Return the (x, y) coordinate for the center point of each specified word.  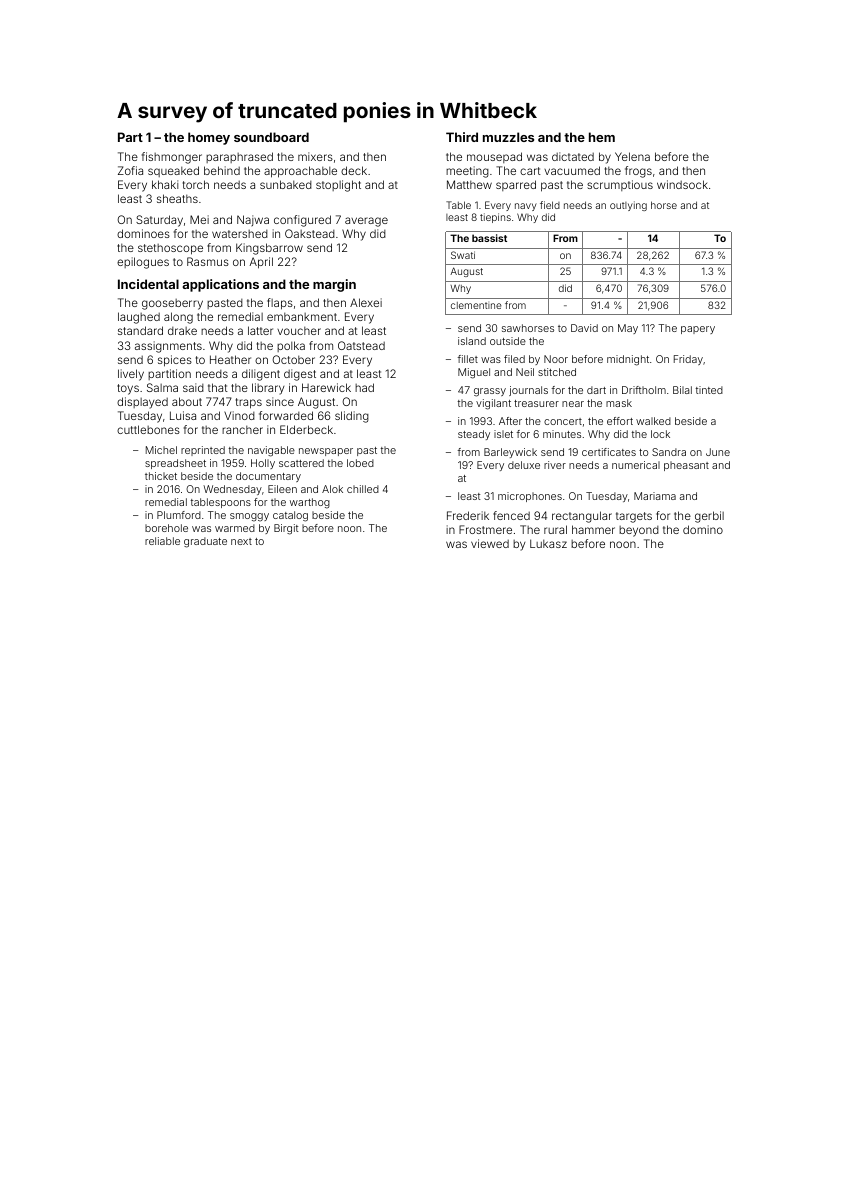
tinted (709, 390)
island (472, 341)
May (628, 329)
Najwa (253, 220)
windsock (682, 184)
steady (474, 435)
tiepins (495, 218)
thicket (161, 476)
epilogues (143, 263)
